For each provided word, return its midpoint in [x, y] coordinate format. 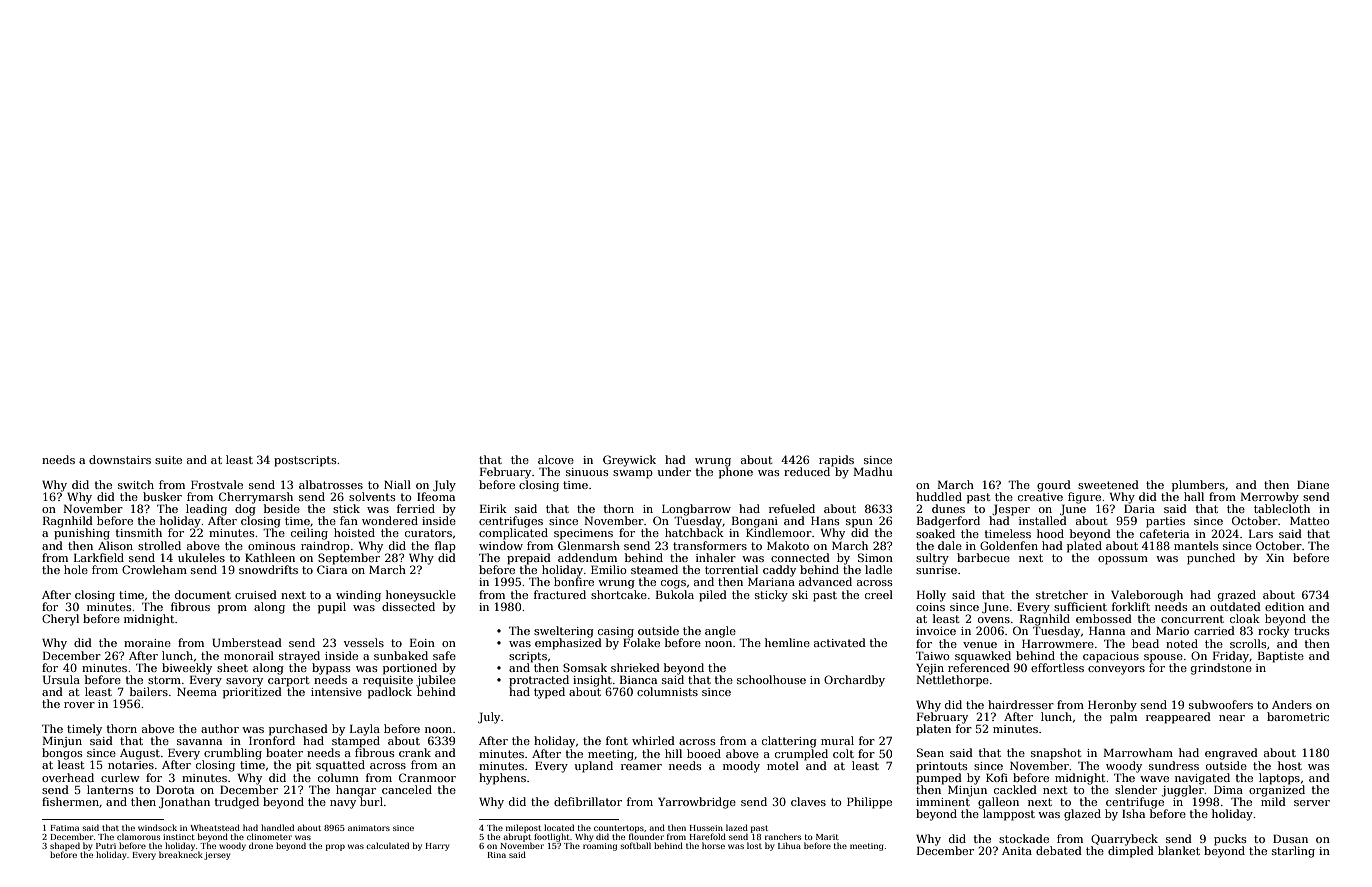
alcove [556, 459]
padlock [390, 693]
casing [616, 632]
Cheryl [60, 620]
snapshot [1056, 754]
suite [168, 460]
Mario [1172, 631]
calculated [387, 845]
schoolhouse [771, 679]
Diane [1313, 484]
